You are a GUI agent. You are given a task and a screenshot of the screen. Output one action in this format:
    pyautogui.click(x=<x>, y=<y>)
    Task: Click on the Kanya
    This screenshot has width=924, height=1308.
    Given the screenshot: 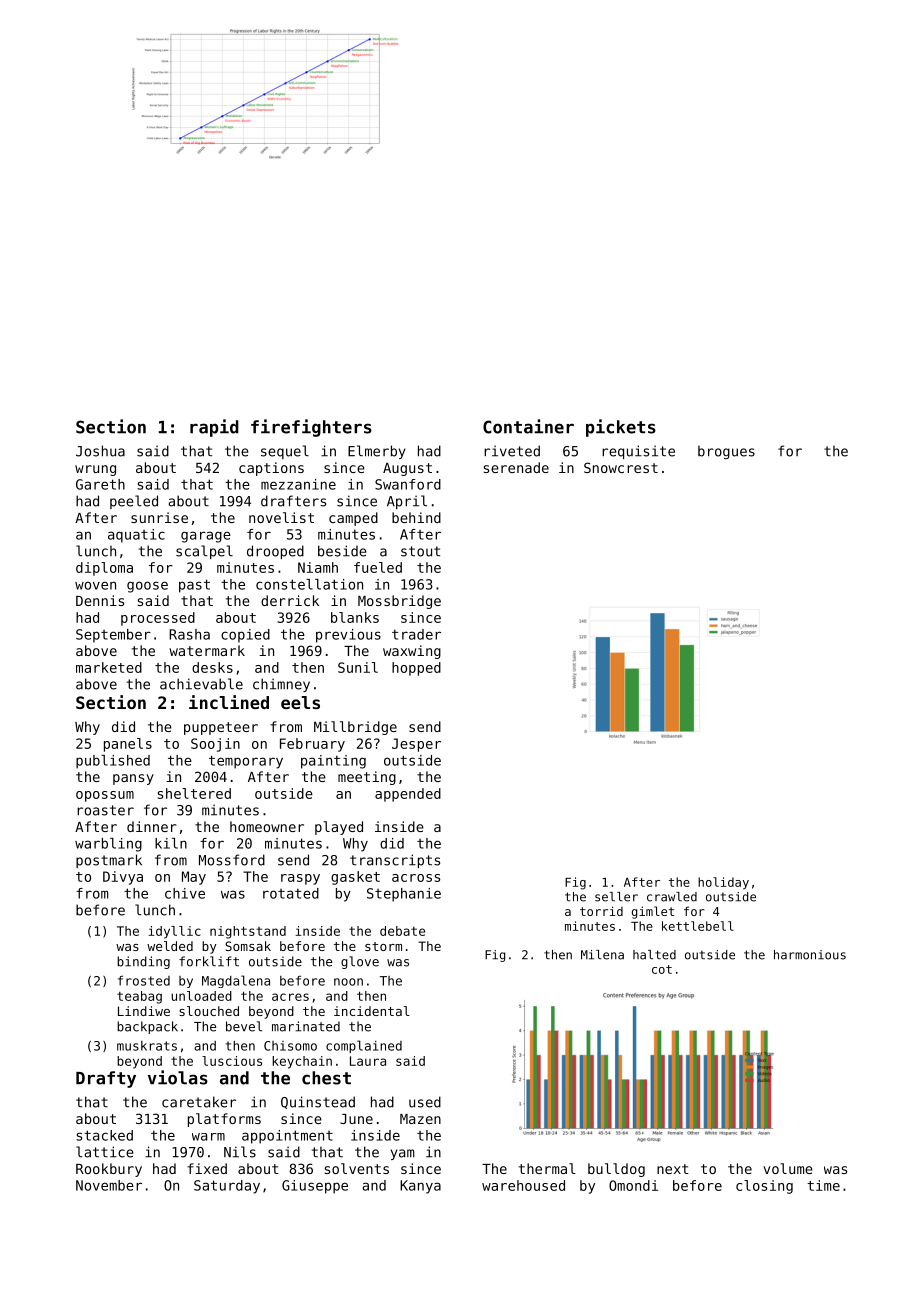 What is the action you would take?
    pyautogui.click(x=420, y=1187)
